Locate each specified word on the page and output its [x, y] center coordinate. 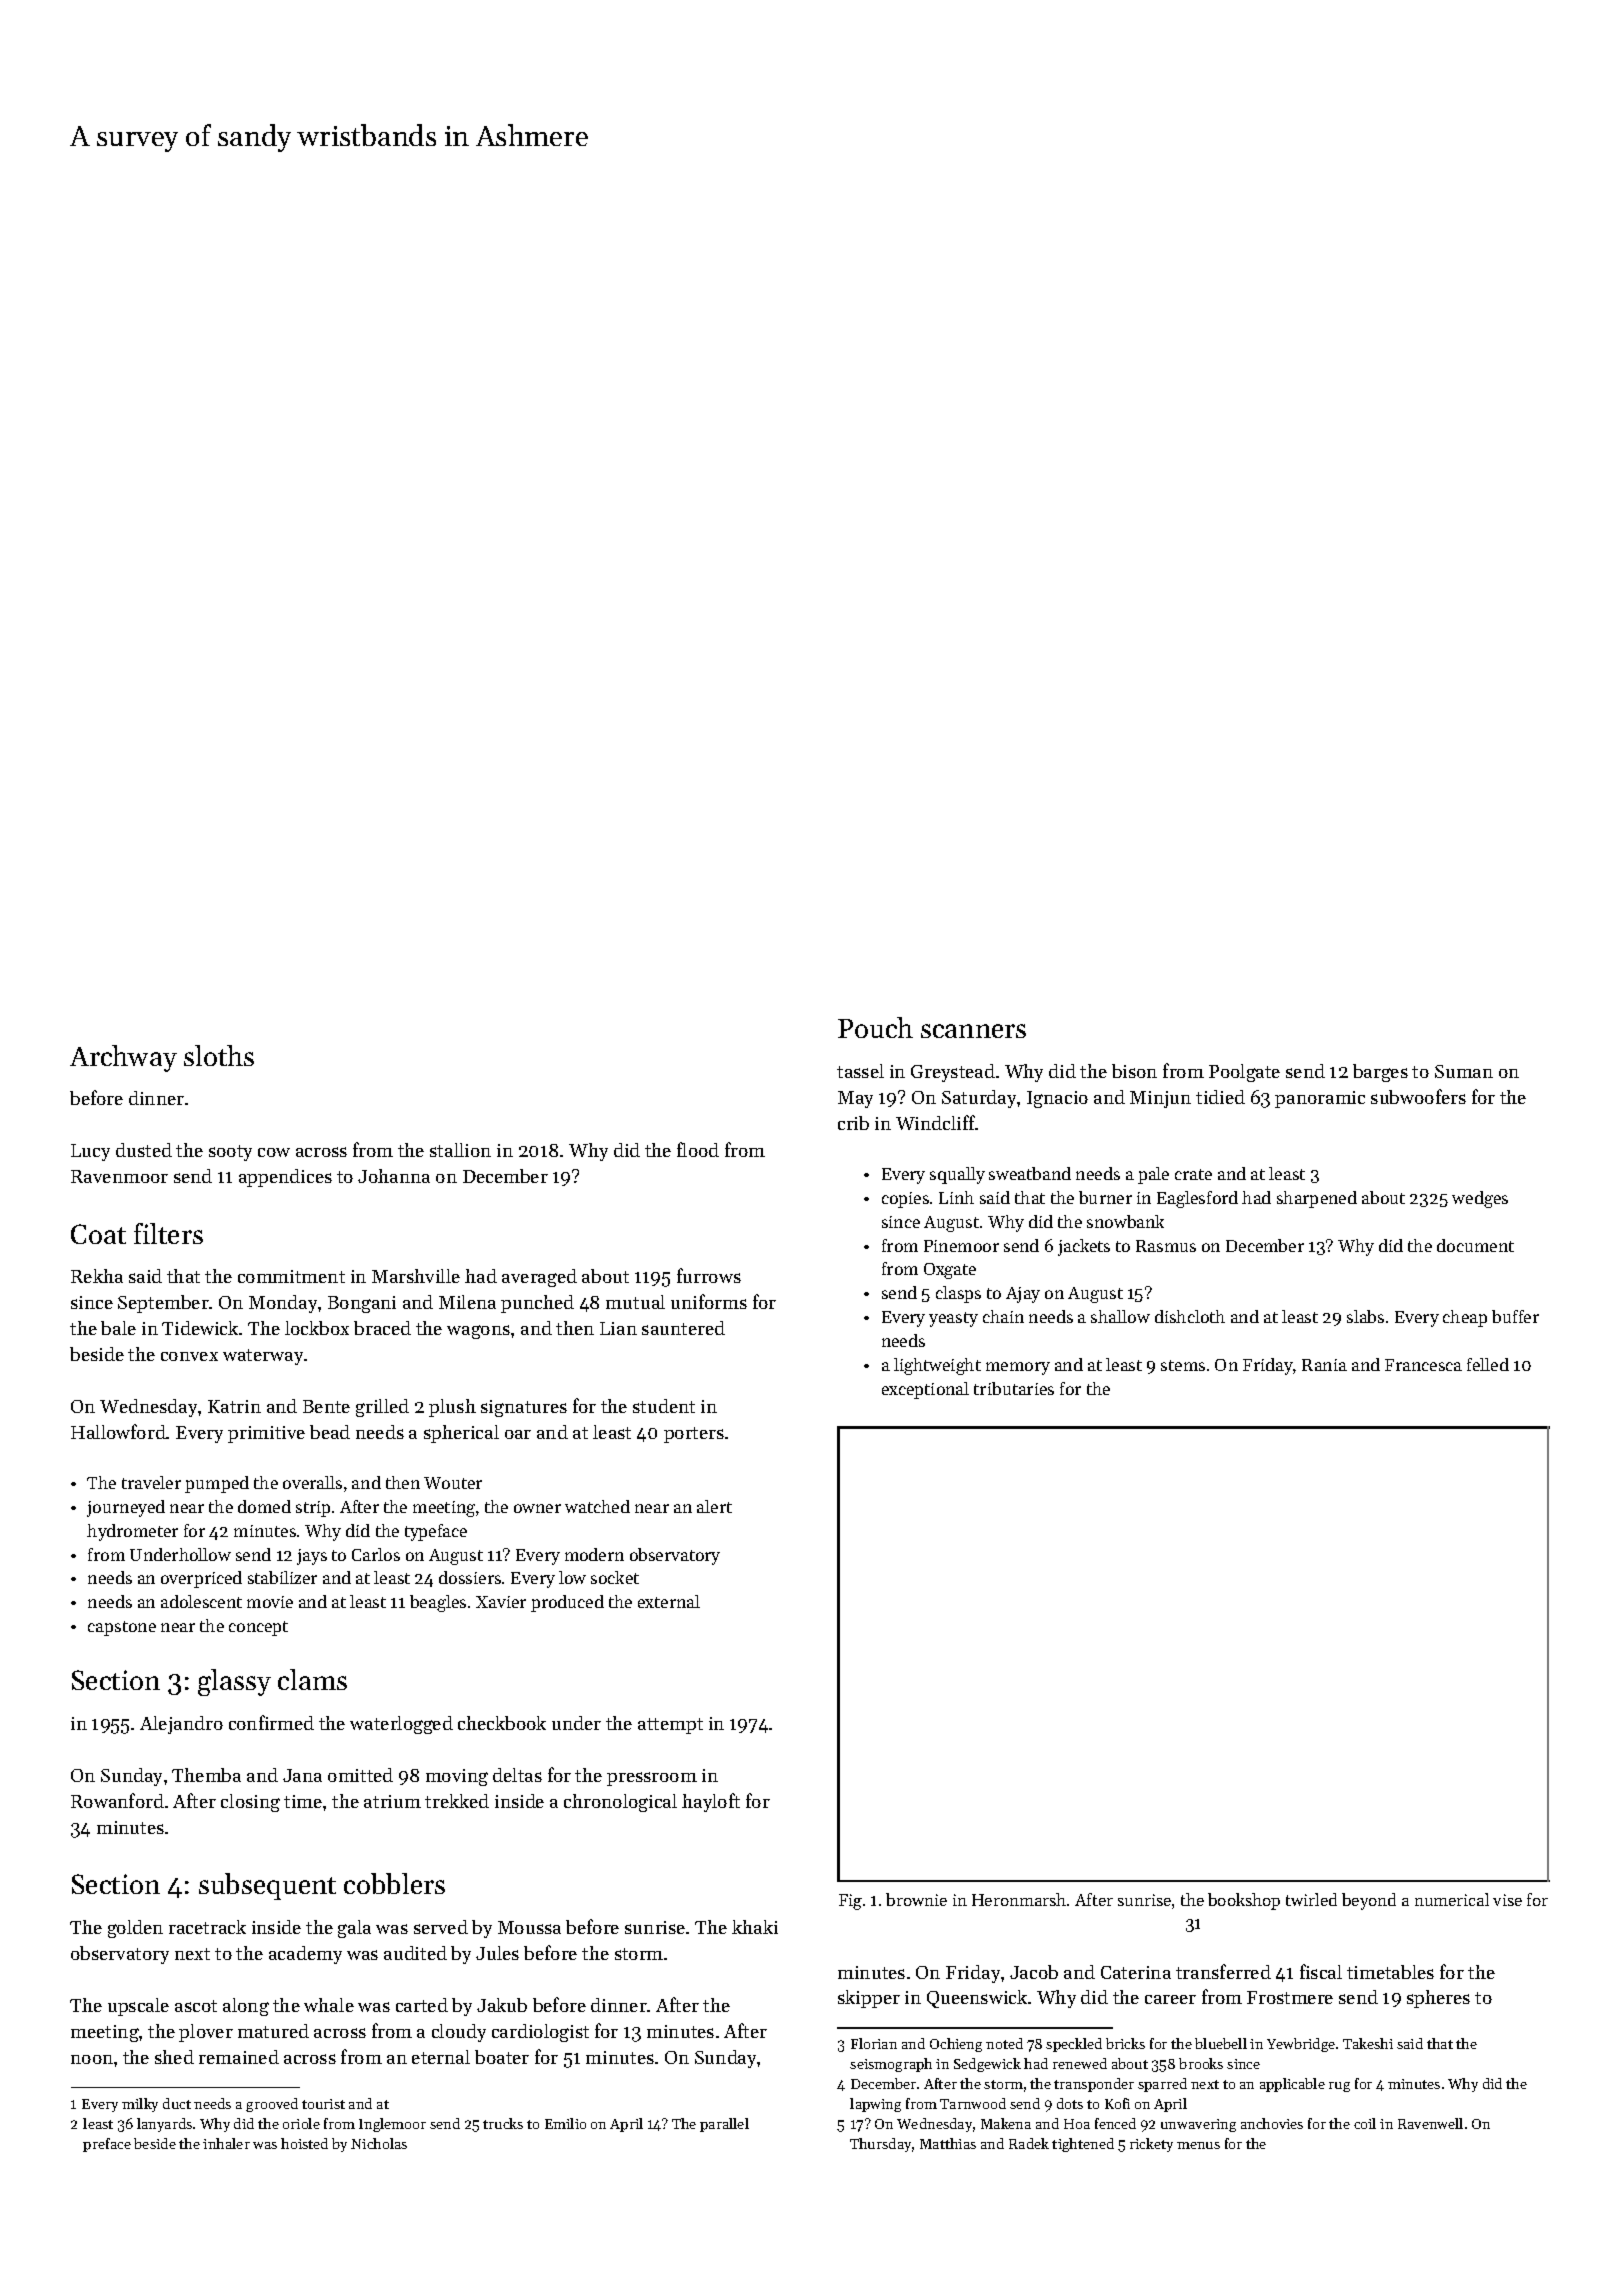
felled [1488, 1364]
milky [140, 2105]
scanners [973, 1031]
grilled [382, 1408]
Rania [1324, 1365]
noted [1004, 2043]
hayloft [711, 1802]
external [669, 1601]
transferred [1223, 1971]
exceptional [925, 1390]
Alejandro [181, 1725]
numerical [1452, 1899]
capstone [122, 1628]
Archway [123, 1058]
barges [1380, 1073]
